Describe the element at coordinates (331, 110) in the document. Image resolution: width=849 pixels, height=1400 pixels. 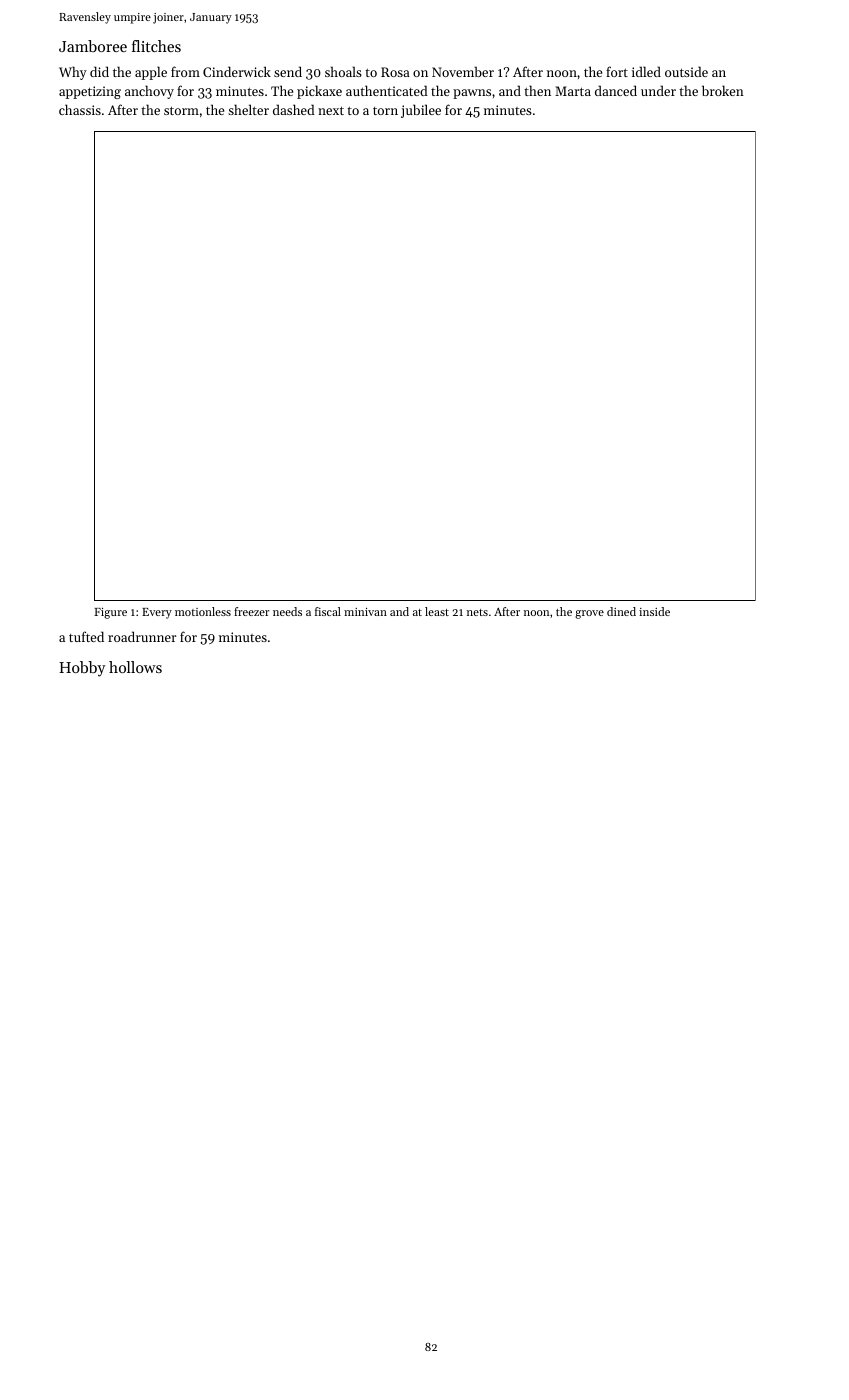
I see `next` at that location.
